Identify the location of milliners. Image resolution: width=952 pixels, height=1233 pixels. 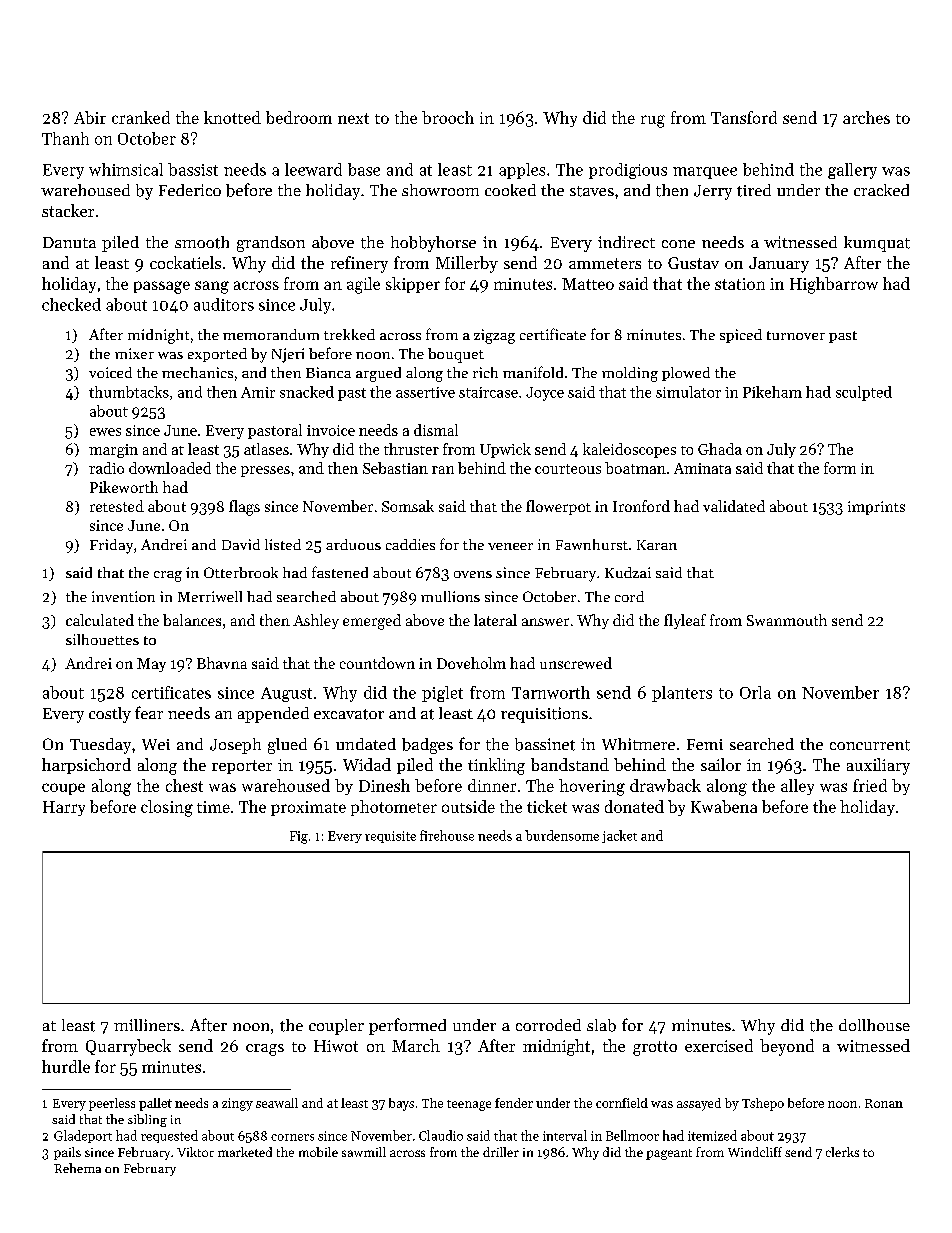
(147, 1025).
